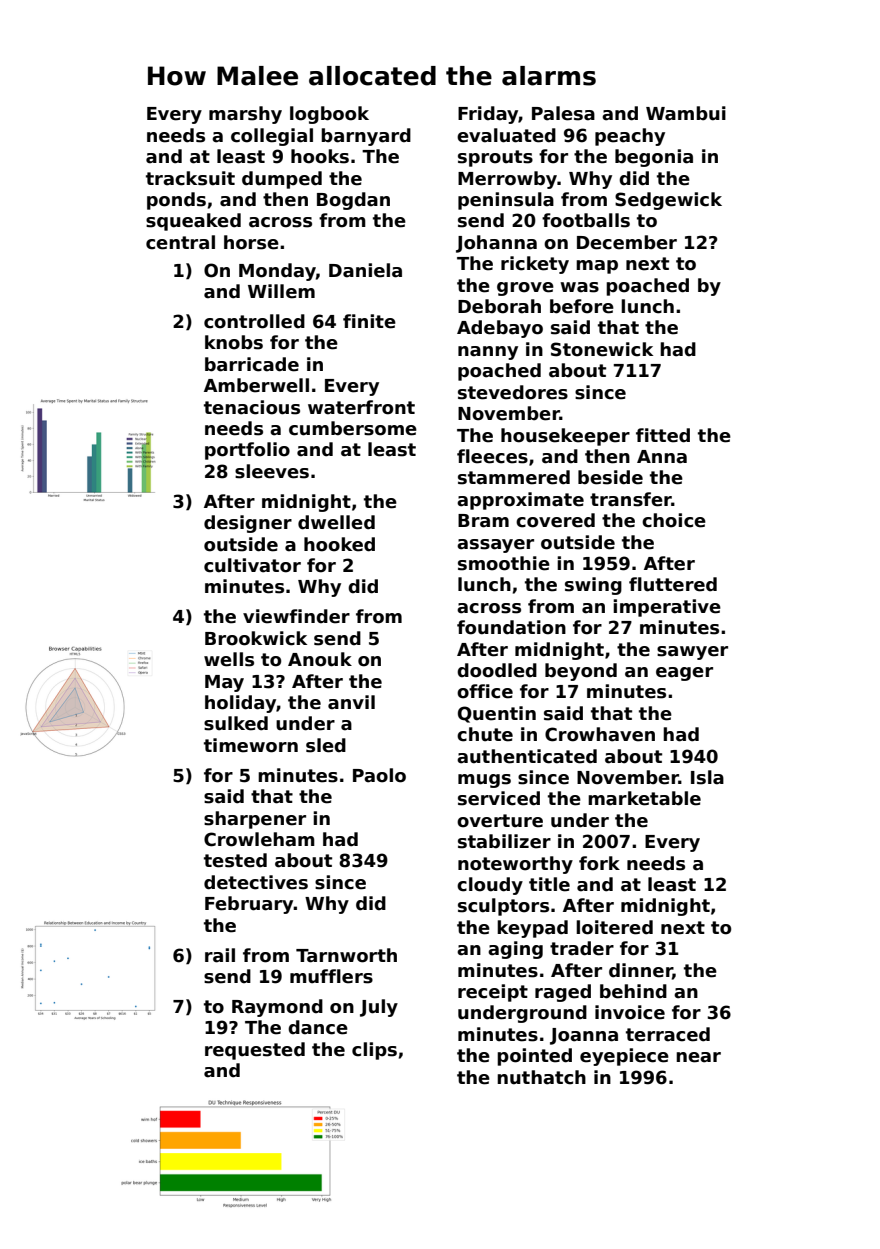 The height and width of the screenshot is (1249, 880). Describe the element at coordinates (579, 287) in the screenshot. I see `was` at that location.
